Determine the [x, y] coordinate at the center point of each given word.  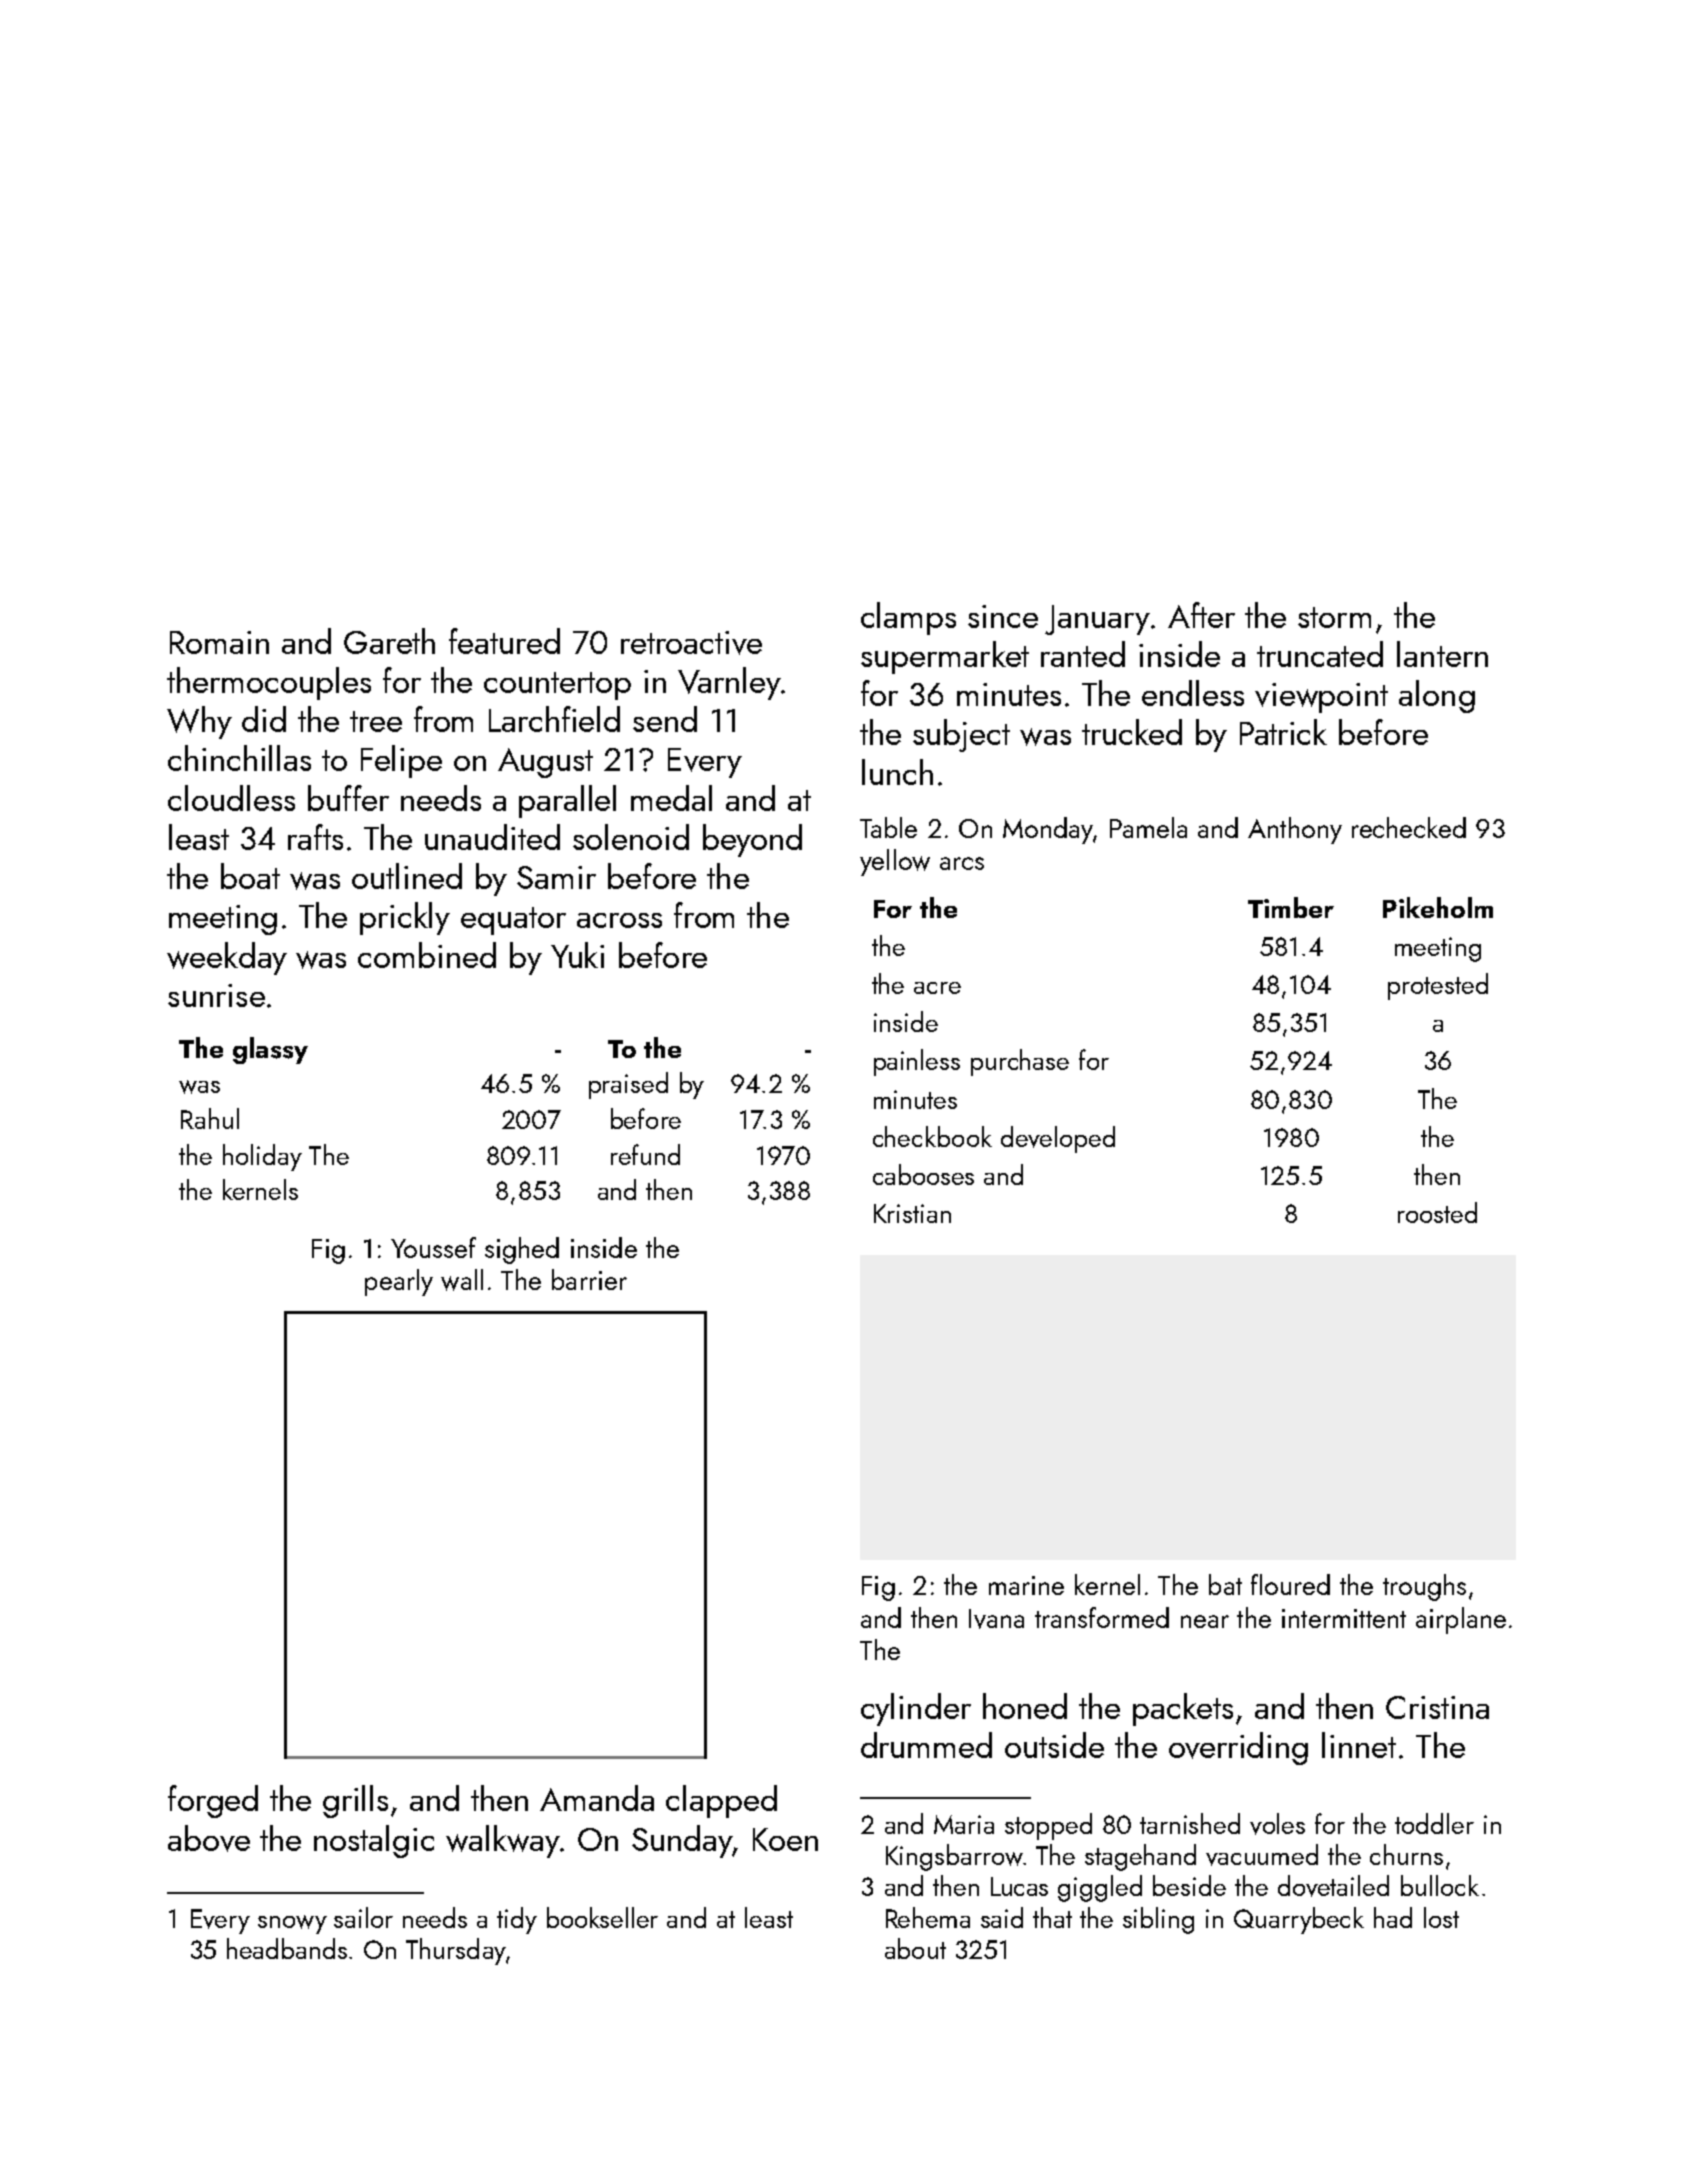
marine [1026, 1585]
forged [213, 1801]
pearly [399, 1282]
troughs [1424, 1587]
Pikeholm [1438, 907]
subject [961, 735]
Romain [219, 642]
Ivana [996, 1619]
